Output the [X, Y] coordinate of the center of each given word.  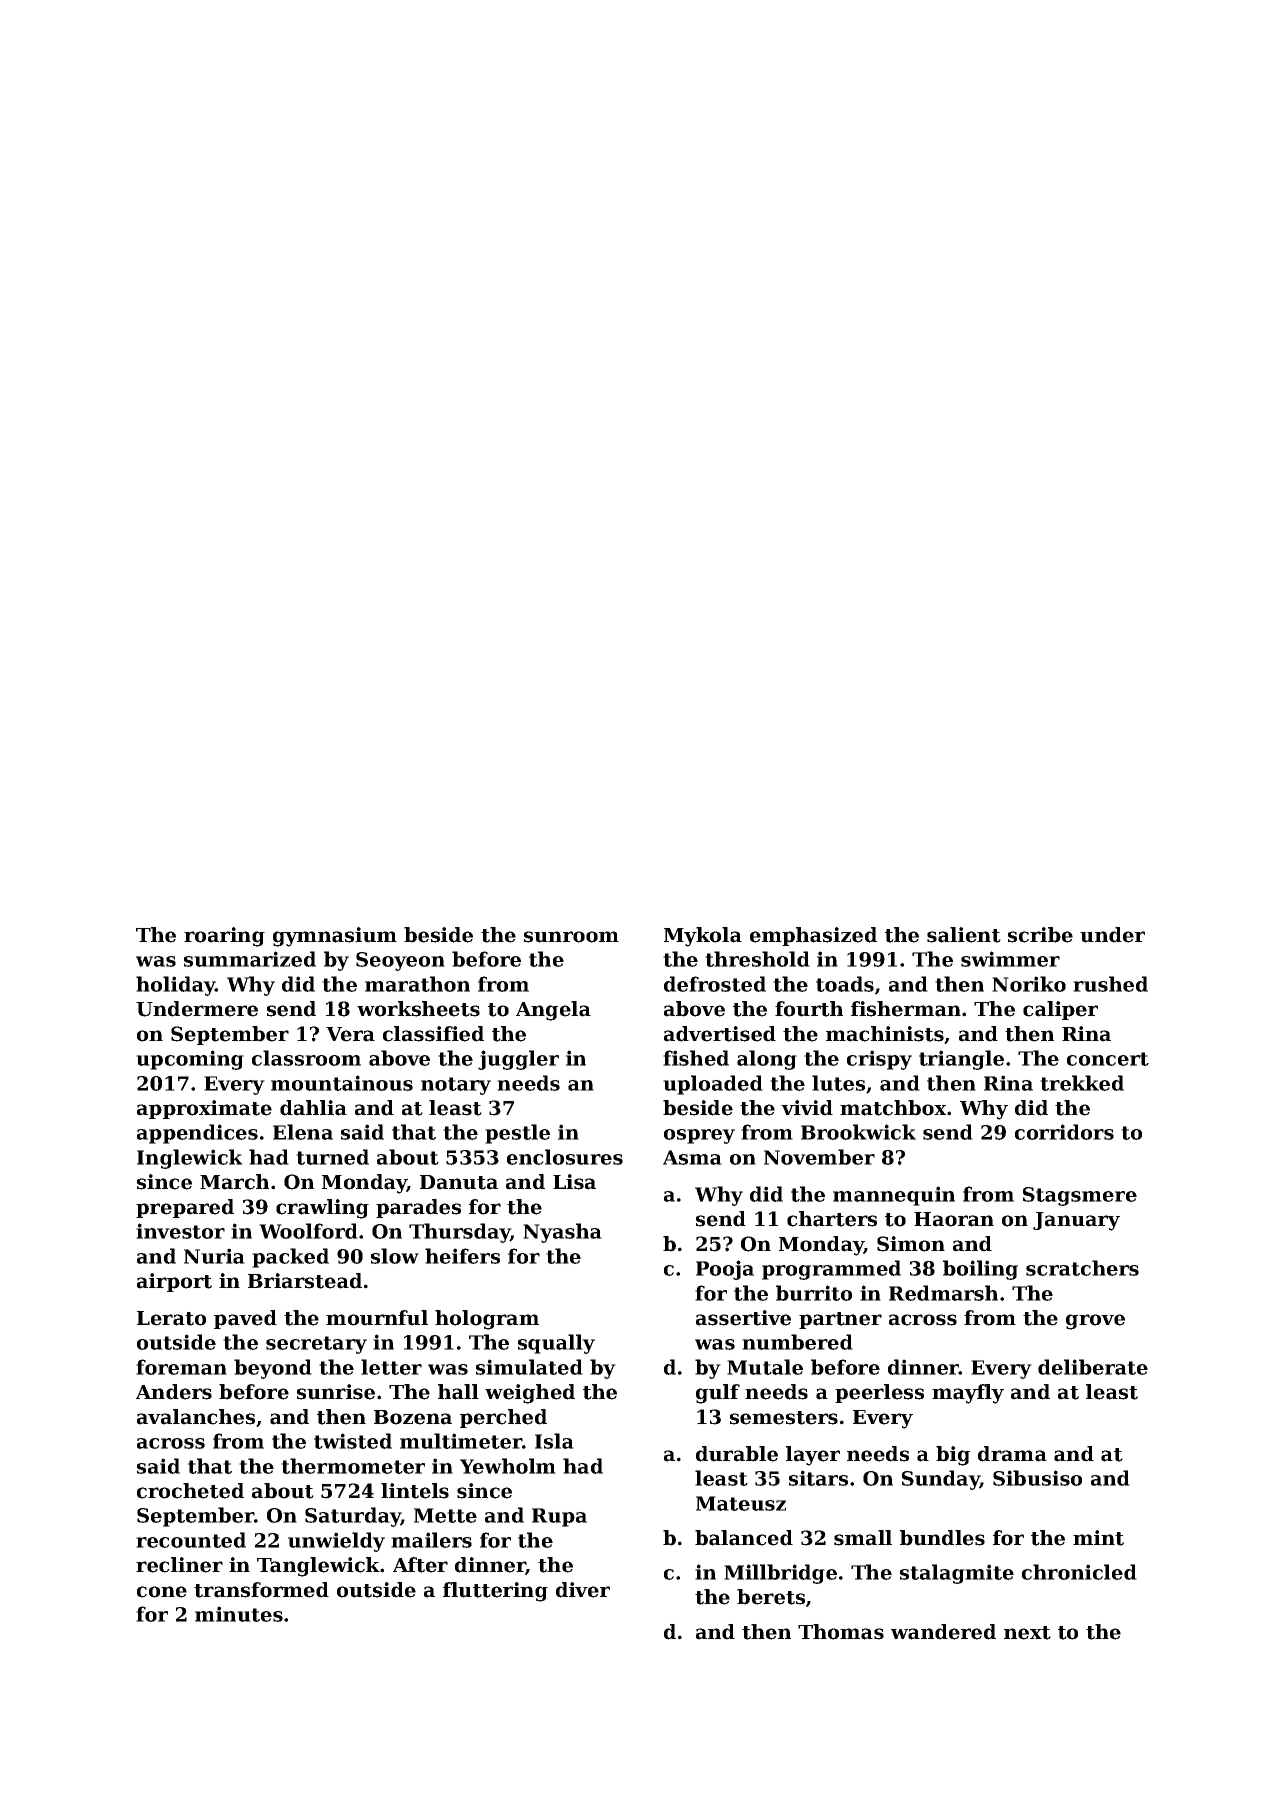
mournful [377, 1318]
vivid [807, 1108]
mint [1098, 1538]
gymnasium [335, 937]
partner [840, 1320]
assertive [743, 1318]
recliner [179, 1565]
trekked [1082, 1083]
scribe [1040, 935]
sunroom [571, 937]
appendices [197, 1134]
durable [737, 1454]
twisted [353, 1441]
